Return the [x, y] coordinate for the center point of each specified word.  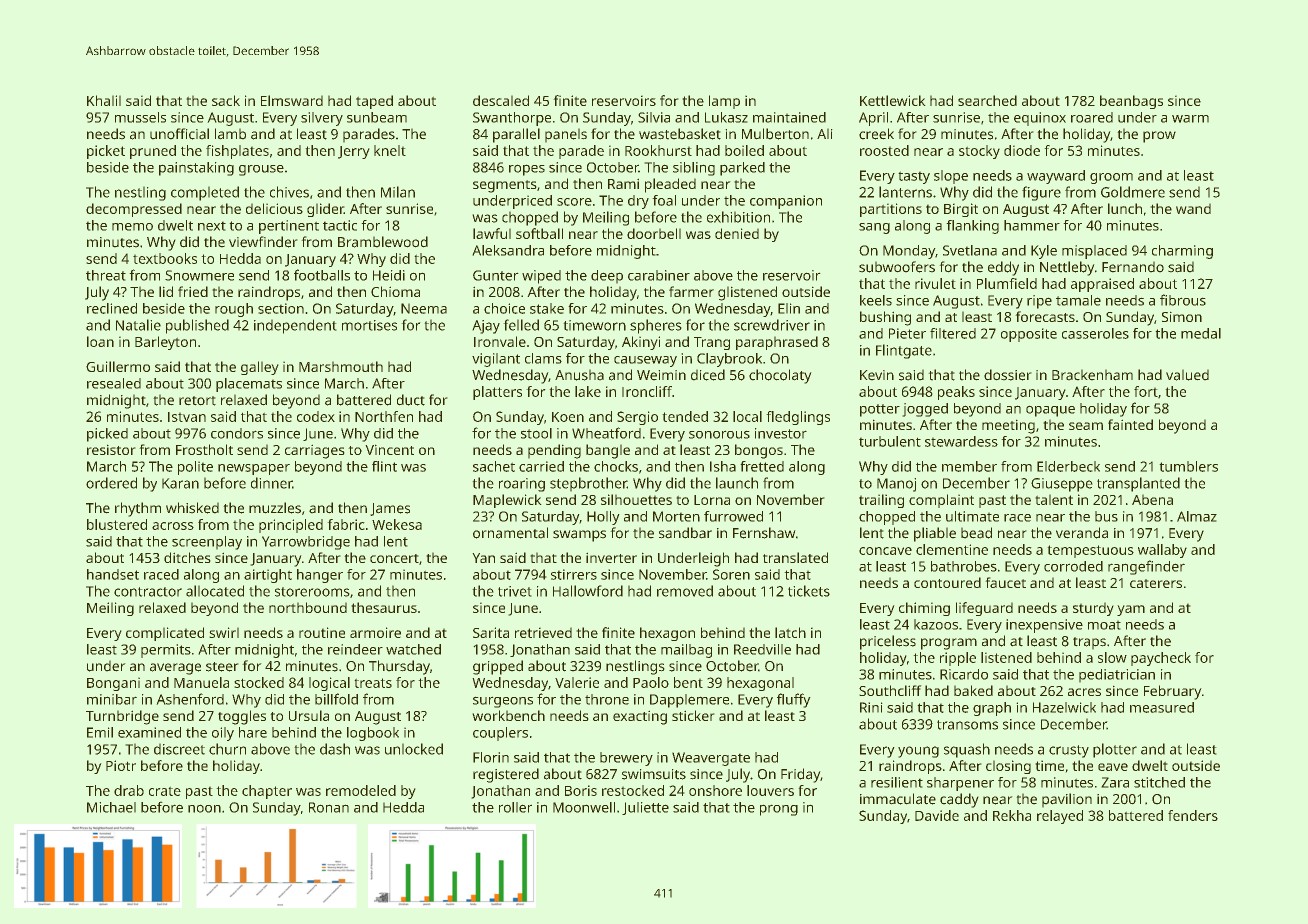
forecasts [1045, 316]
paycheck [1161, 659]
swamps [579, 536]
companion [786, 202]
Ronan [329, 807]
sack [226, 100]
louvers [770, 790]
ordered [111, 483]
